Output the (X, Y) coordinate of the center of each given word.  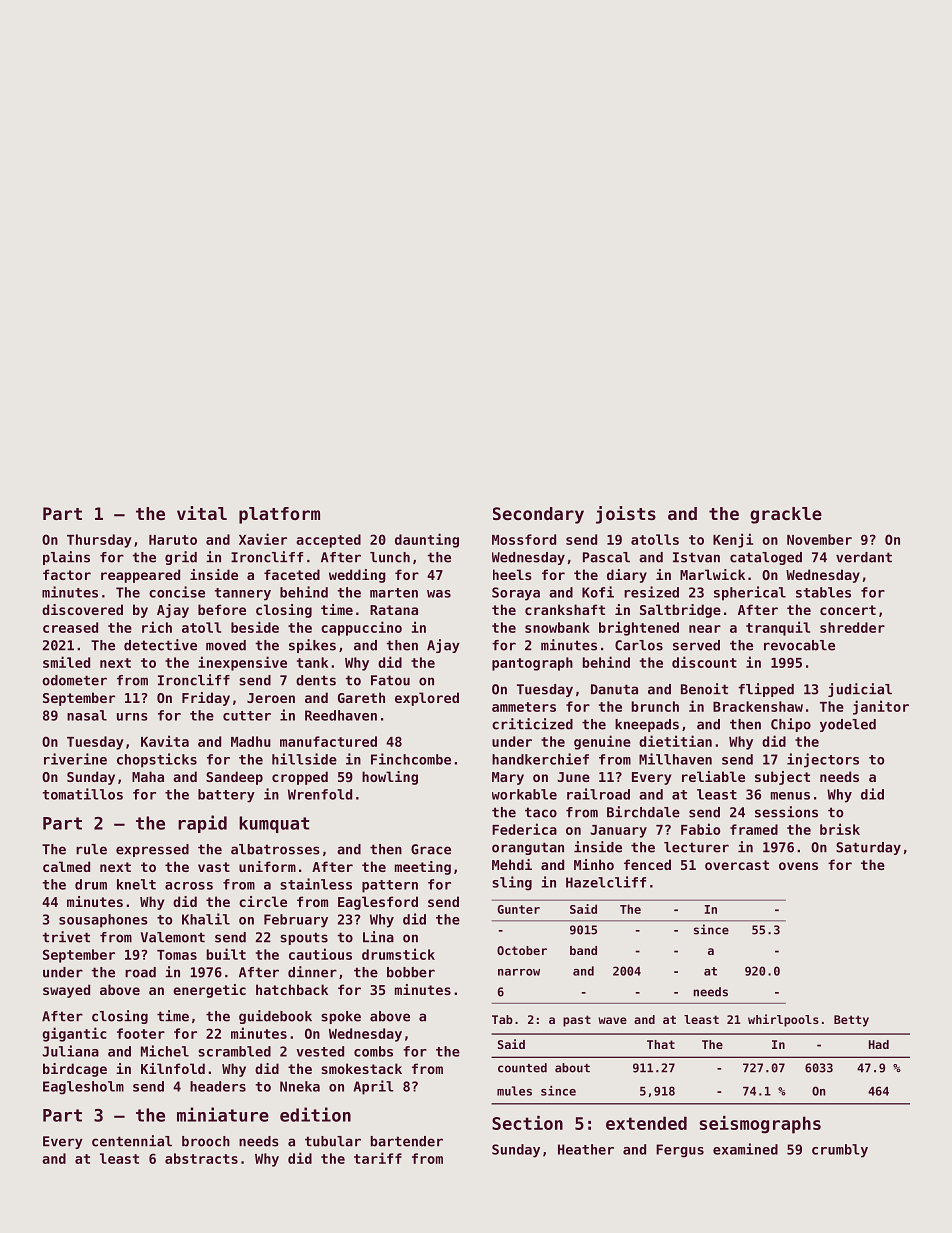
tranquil (778, 628)
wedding (357, 576)
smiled (66, 662)
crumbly (840, 1151)
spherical (750, 593)
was (439, 594)
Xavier (263, 539)
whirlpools (783, 1020)
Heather (586, 1149)
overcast (737, 865)
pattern (390, 886)
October (522, 950)
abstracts (201, 1158)
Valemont (173, 937)
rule (91, 849)
